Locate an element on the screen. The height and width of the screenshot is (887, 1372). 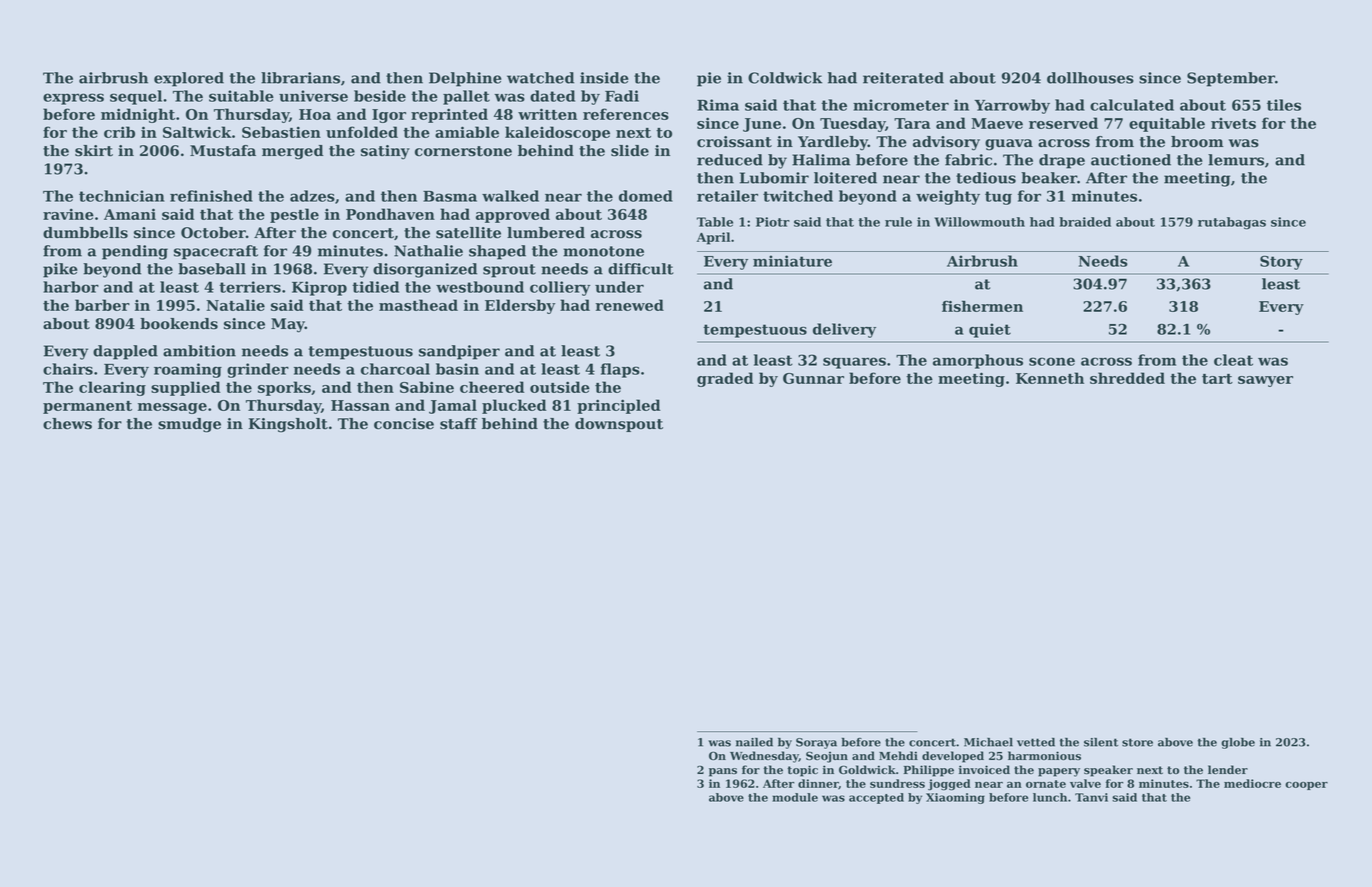
Coldwick is located at coordinates (785, 78).
